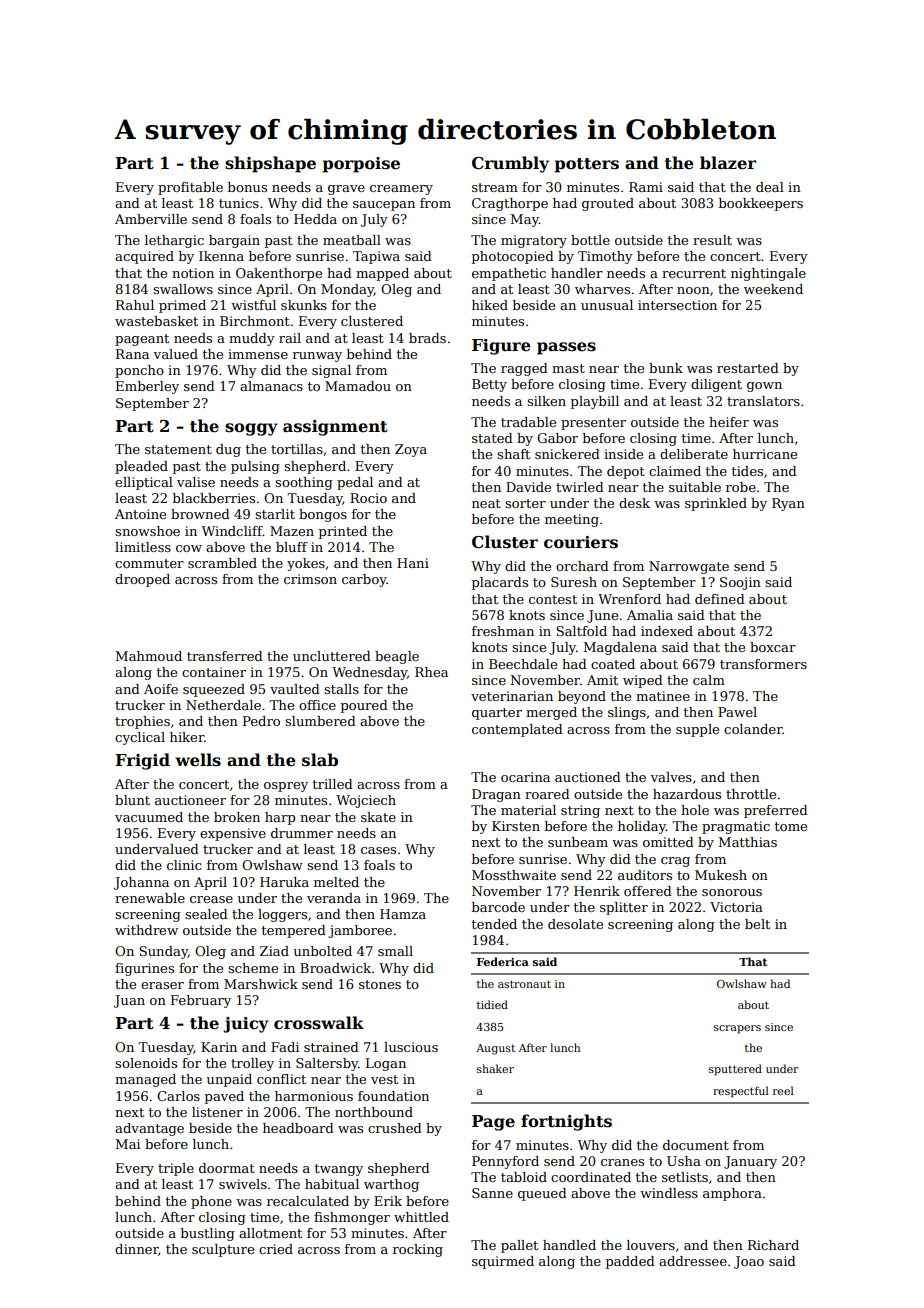 This screenshot has width=924, height=1308. What do you see at coordinates (421, 1217) in the screenshot?
I see `whittled` at bounding box center [421, 1217].
